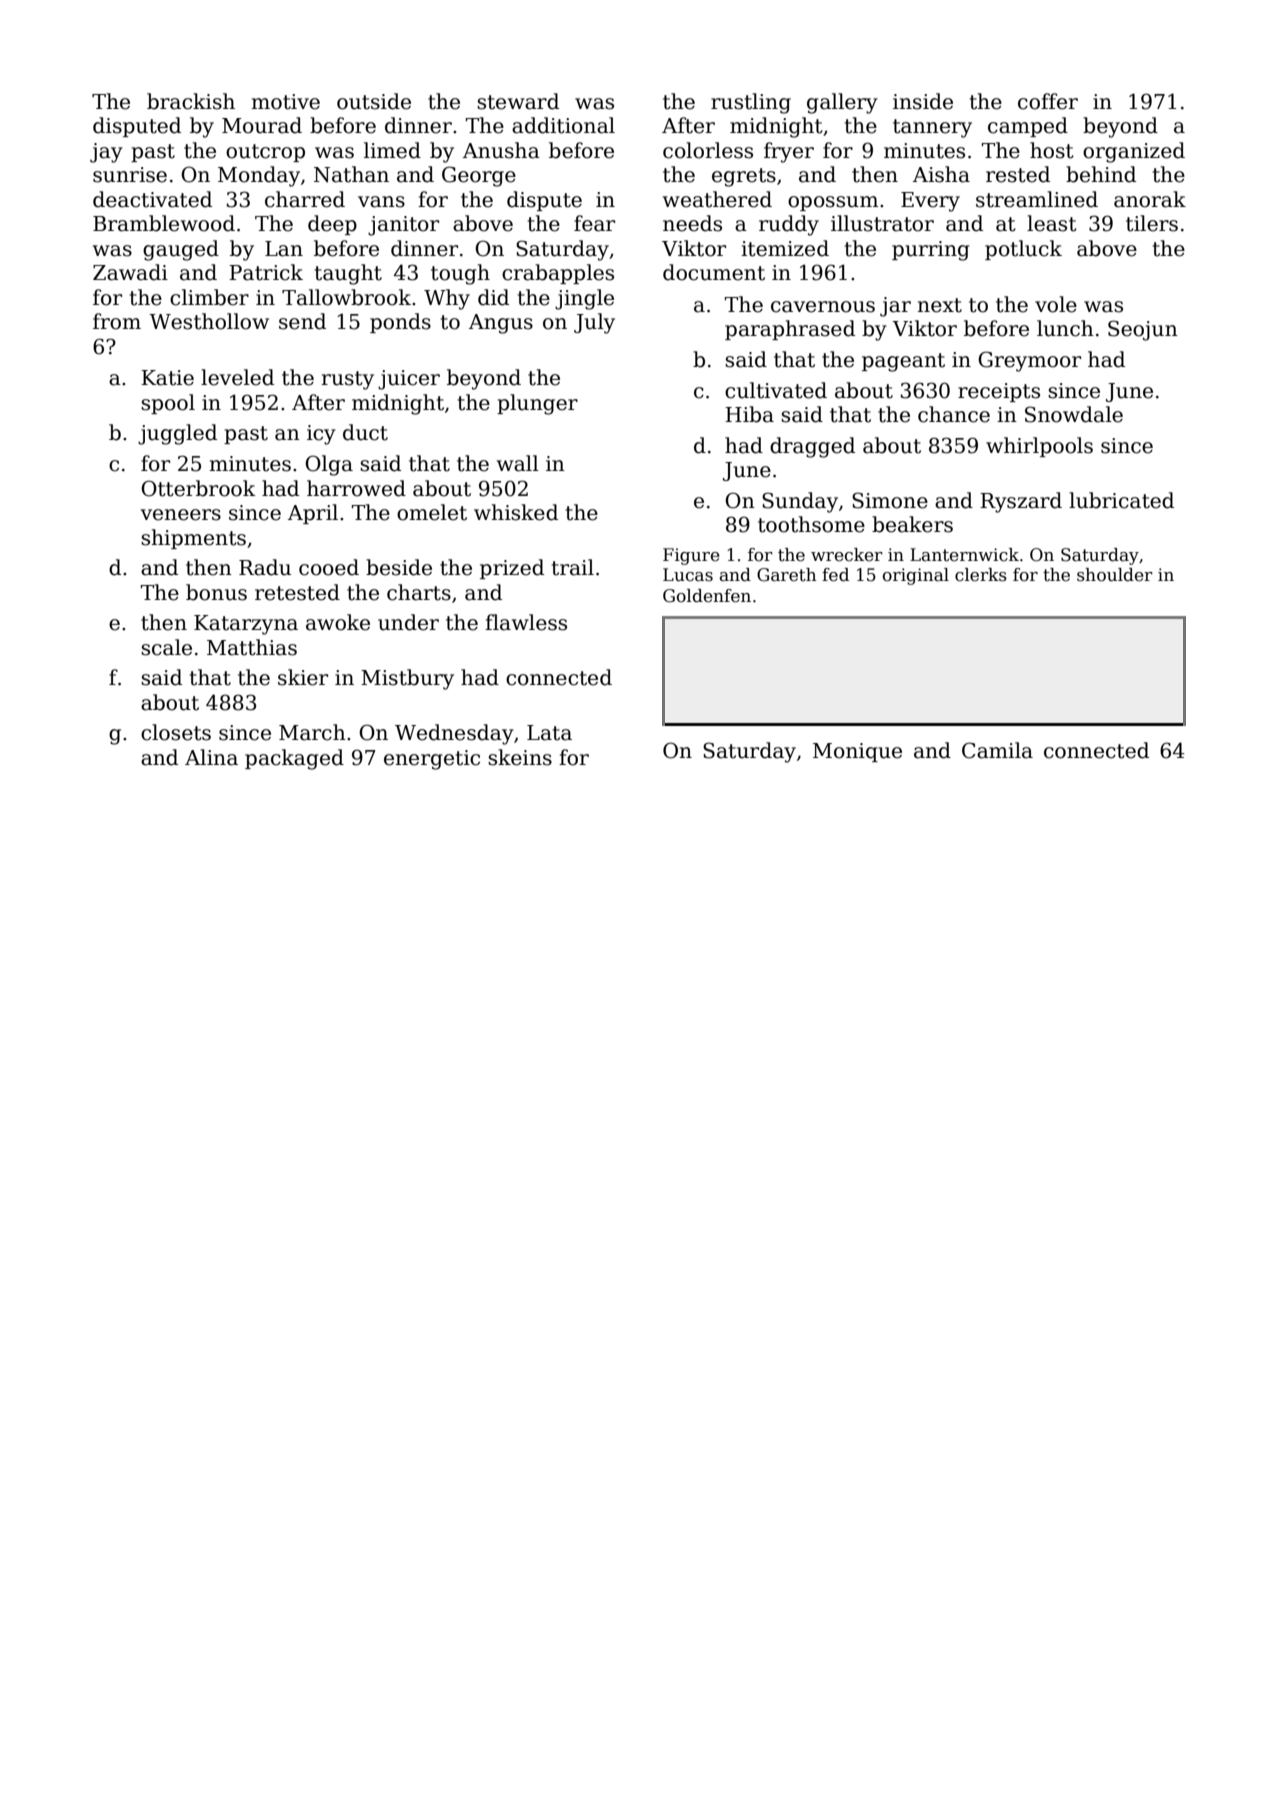 This page has height=1808, width=1278. What do you see at coordinates (518, 101) in the page?
I see `steward` at bounding box center [518, 101].
